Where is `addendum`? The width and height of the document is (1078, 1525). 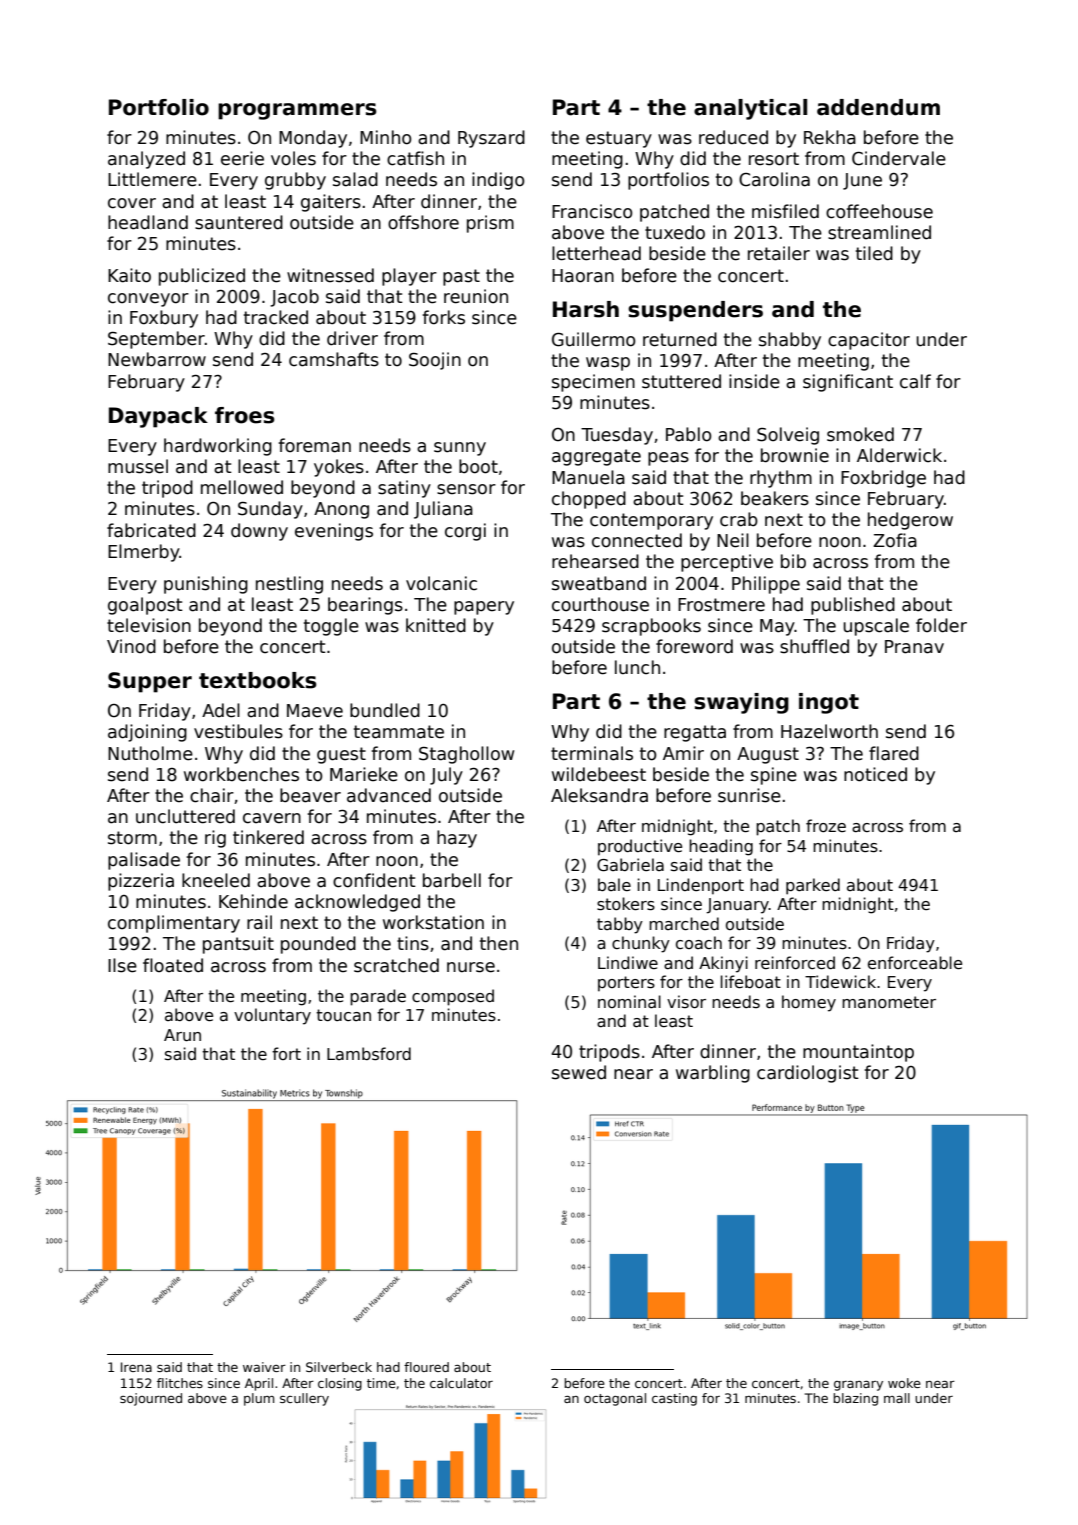 addendum is located at coordinates (878, 107).
